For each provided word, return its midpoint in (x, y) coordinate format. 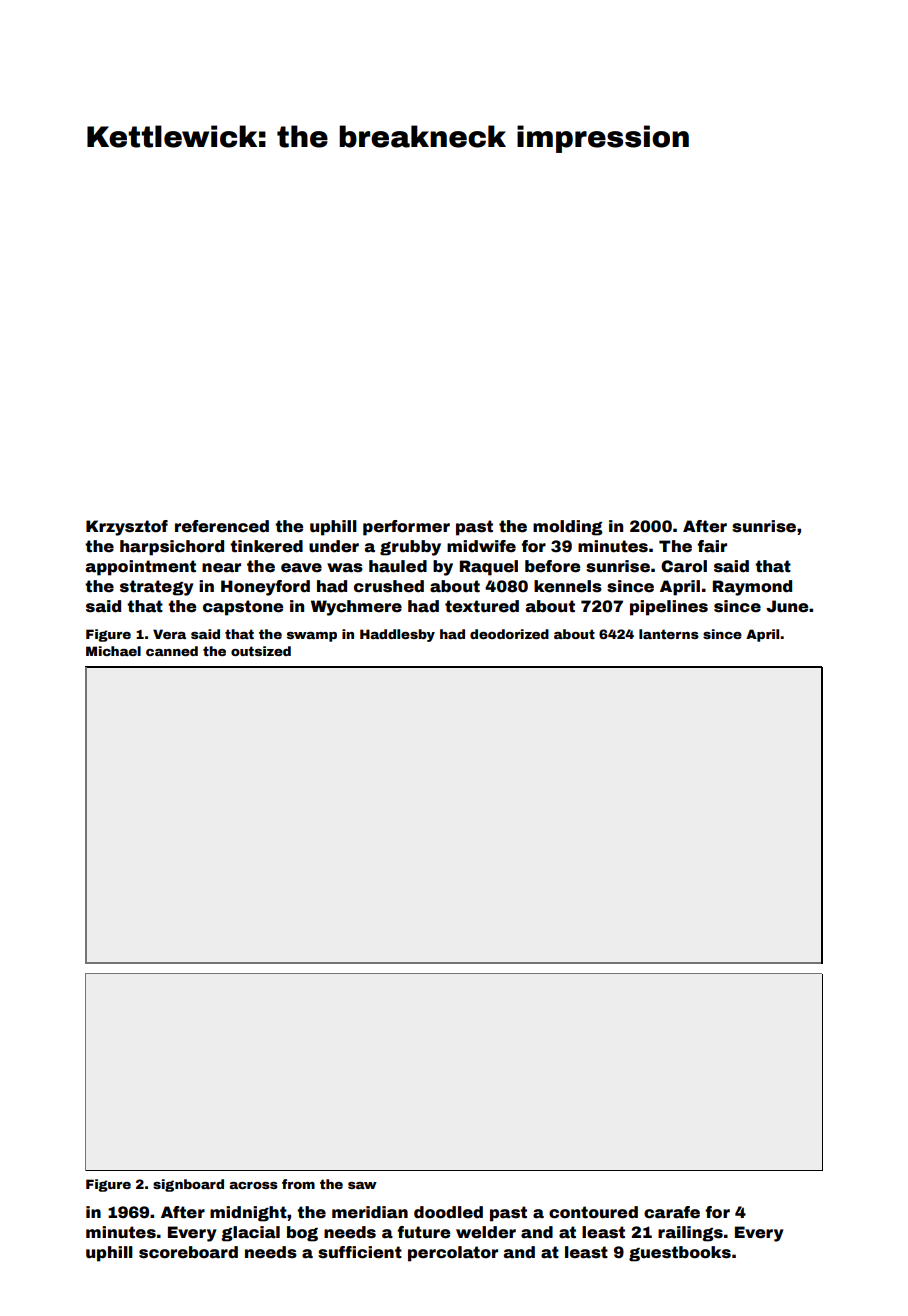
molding (568, 528)
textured (482, 606)
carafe (672, 1212)
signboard (188, 1185)
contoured (593, 1212)
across (253, 1185)
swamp (312, 637)
